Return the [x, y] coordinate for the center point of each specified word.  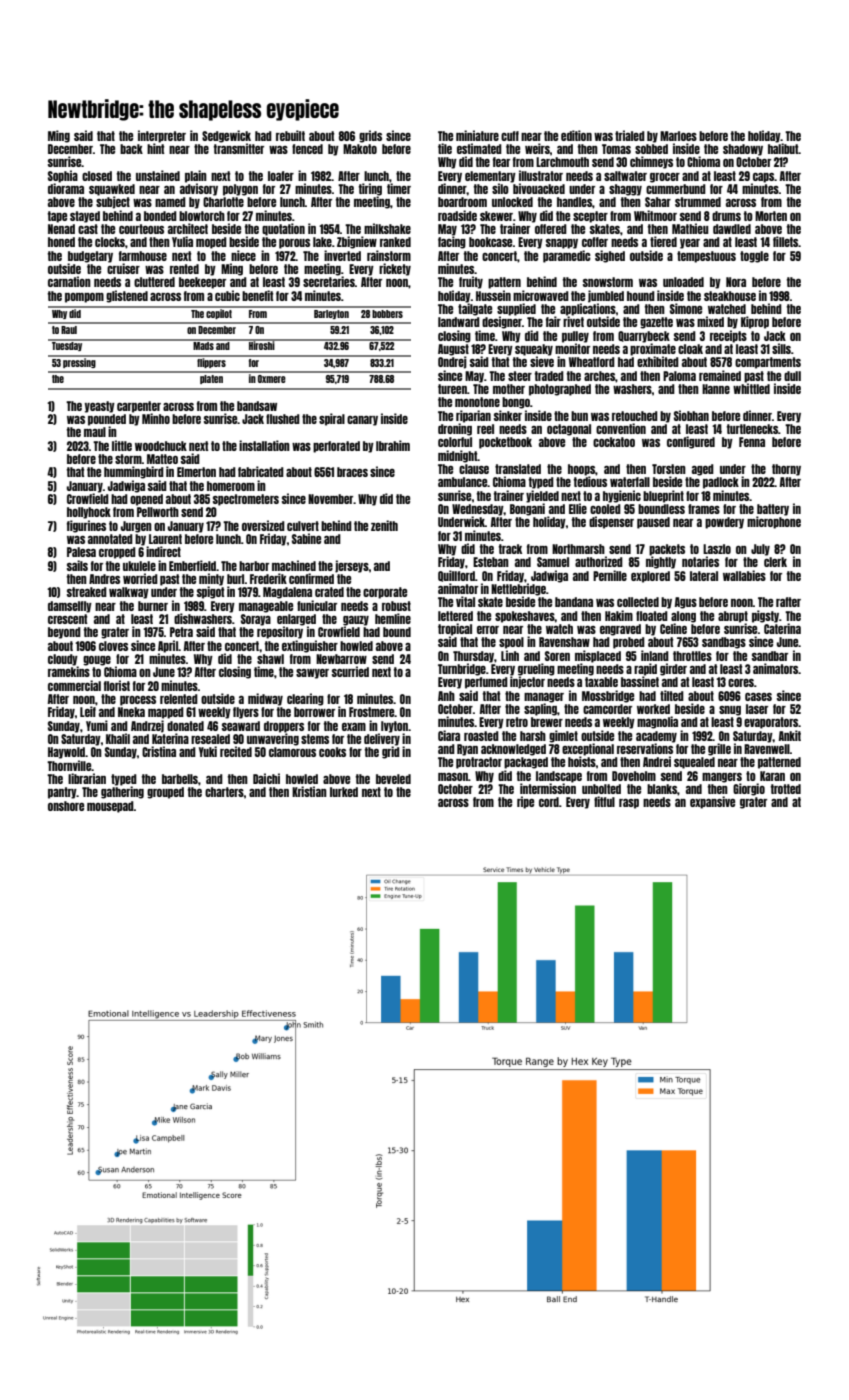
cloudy [63, 660]
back [131, 149]
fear [501, 162]
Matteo [162, 459]
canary [362, 421]
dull [792, 376]
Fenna [752, 442]
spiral [332, 419]
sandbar [770, 656]
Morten [771, 216]
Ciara [449, 735]
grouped [165, 793]
